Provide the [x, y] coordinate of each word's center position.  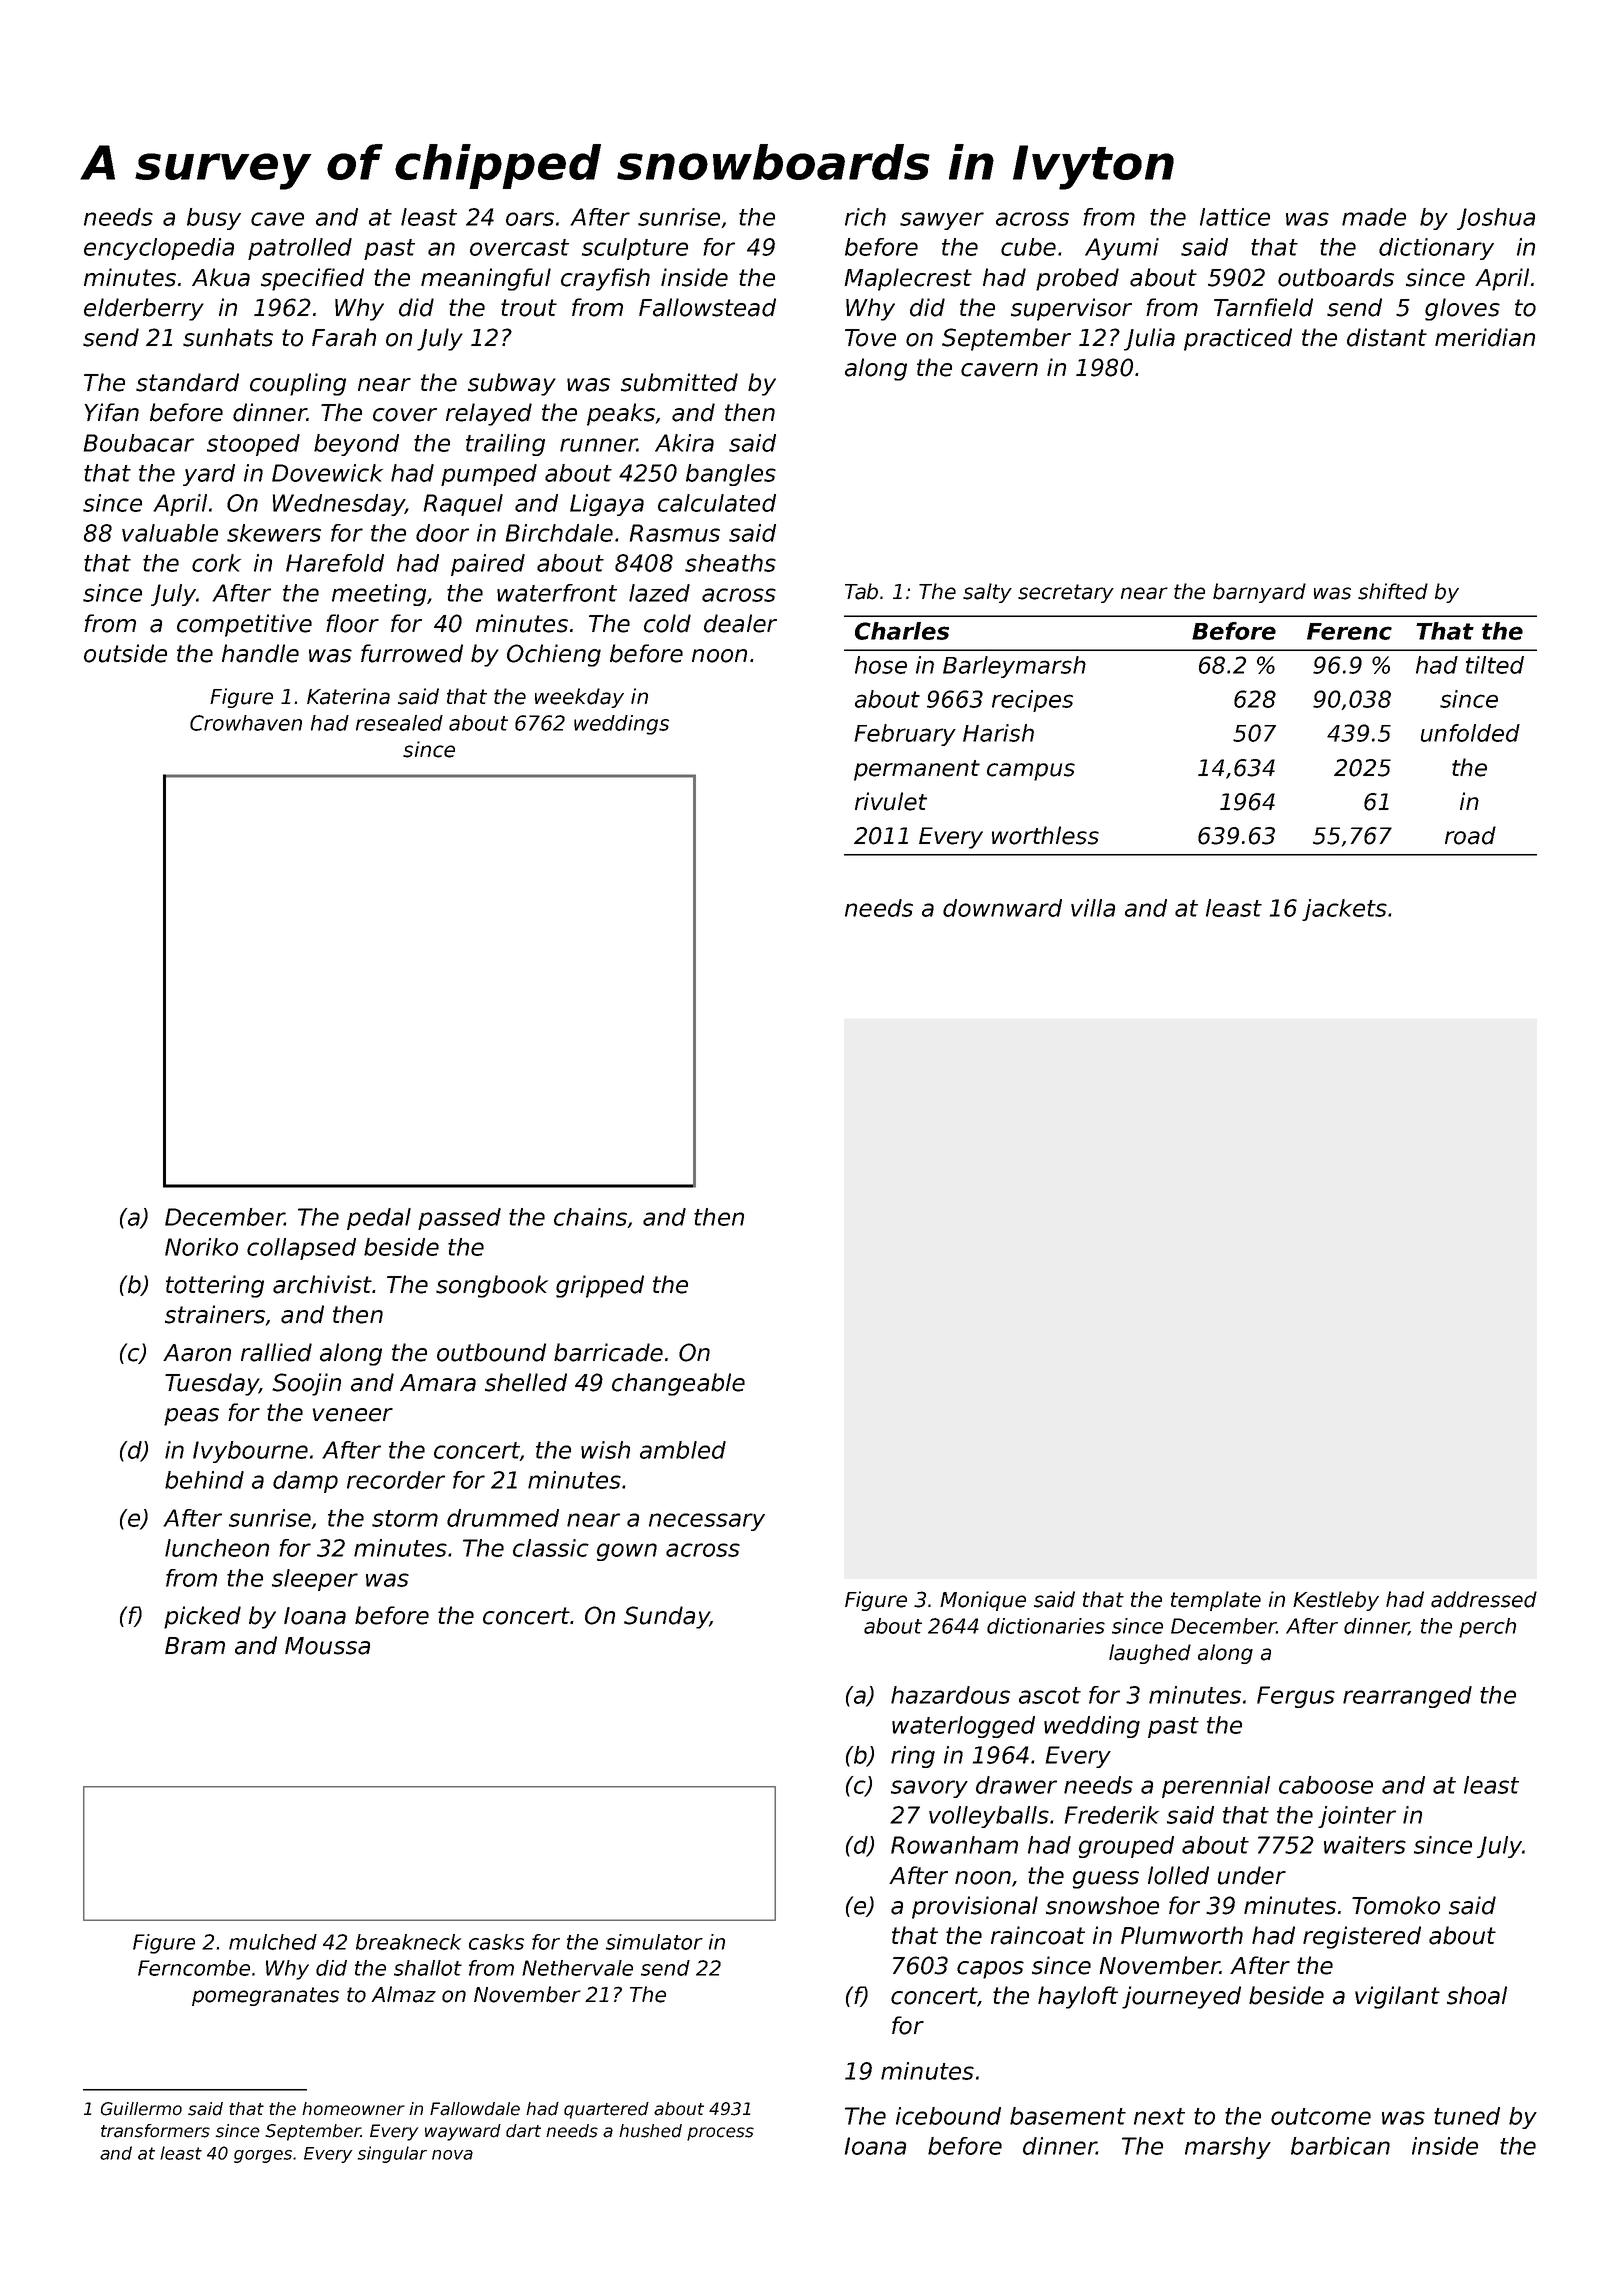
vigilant [1397, 1997]
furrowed [412, 653]
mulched [273, 1942]
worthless [1045, 835]
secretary [1066, 593]
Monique [983, 1601]
